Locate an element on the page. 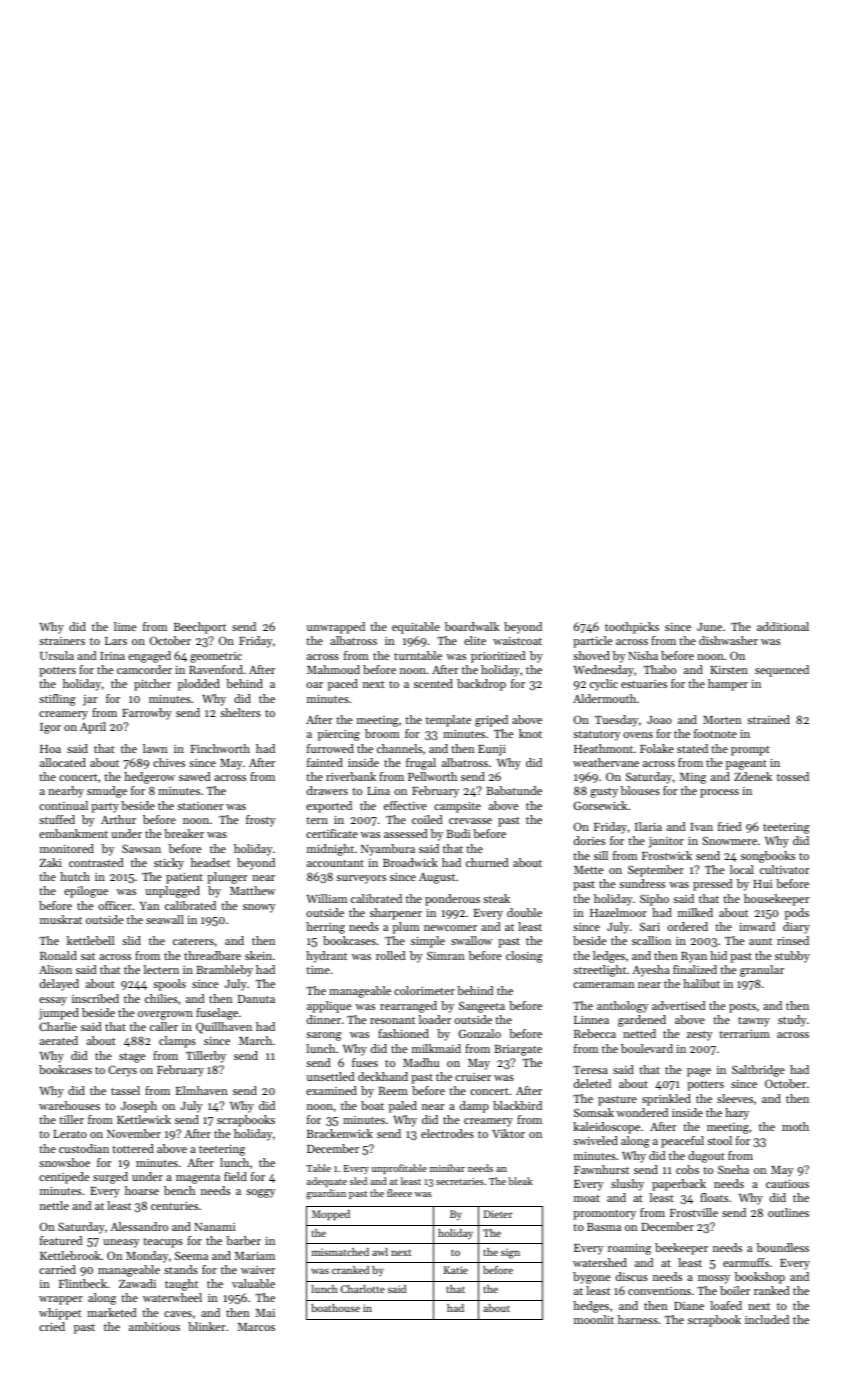  study is located at coordinates (792, 1021).
